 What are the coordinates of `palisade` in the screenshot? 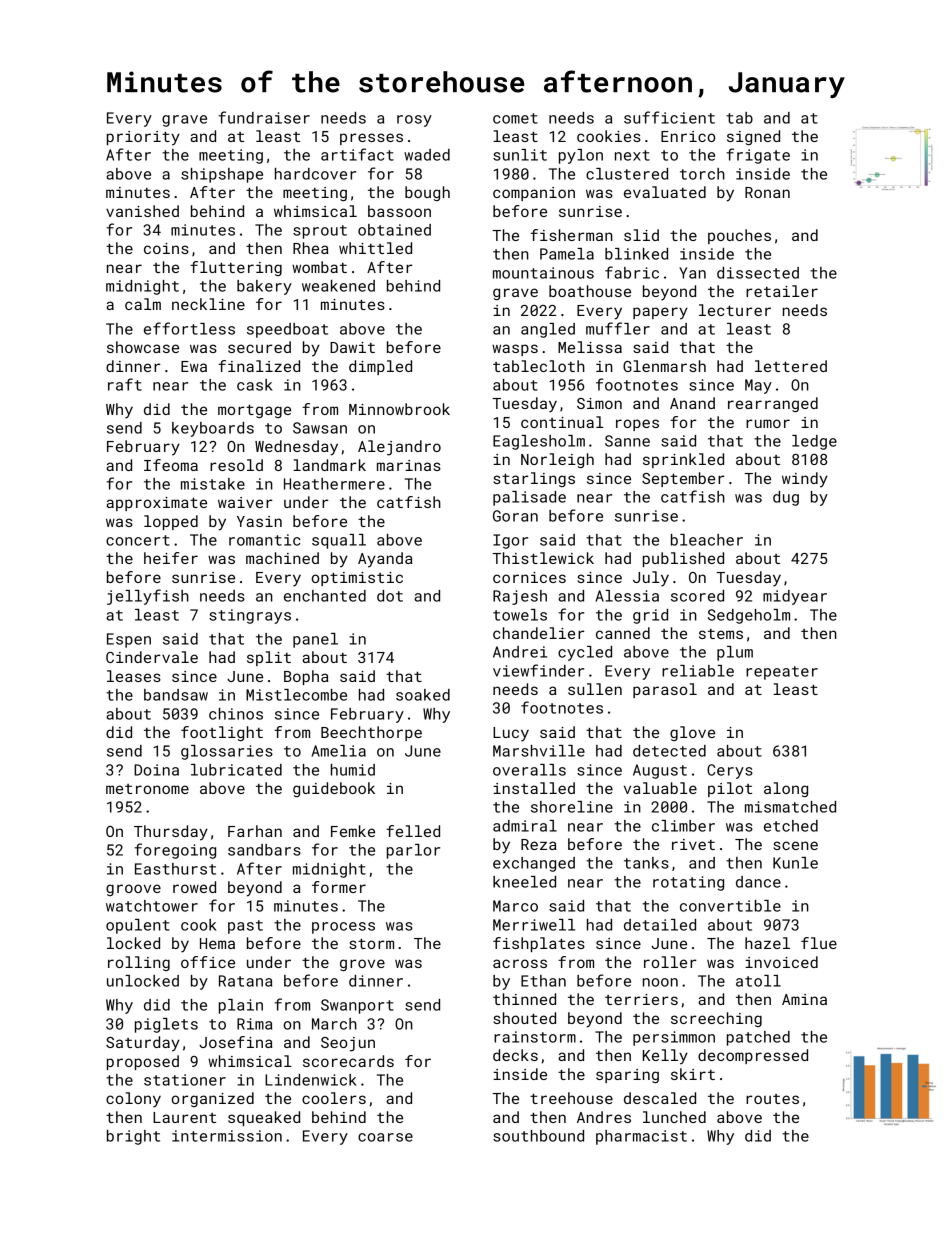 It's located at (529, 498).
